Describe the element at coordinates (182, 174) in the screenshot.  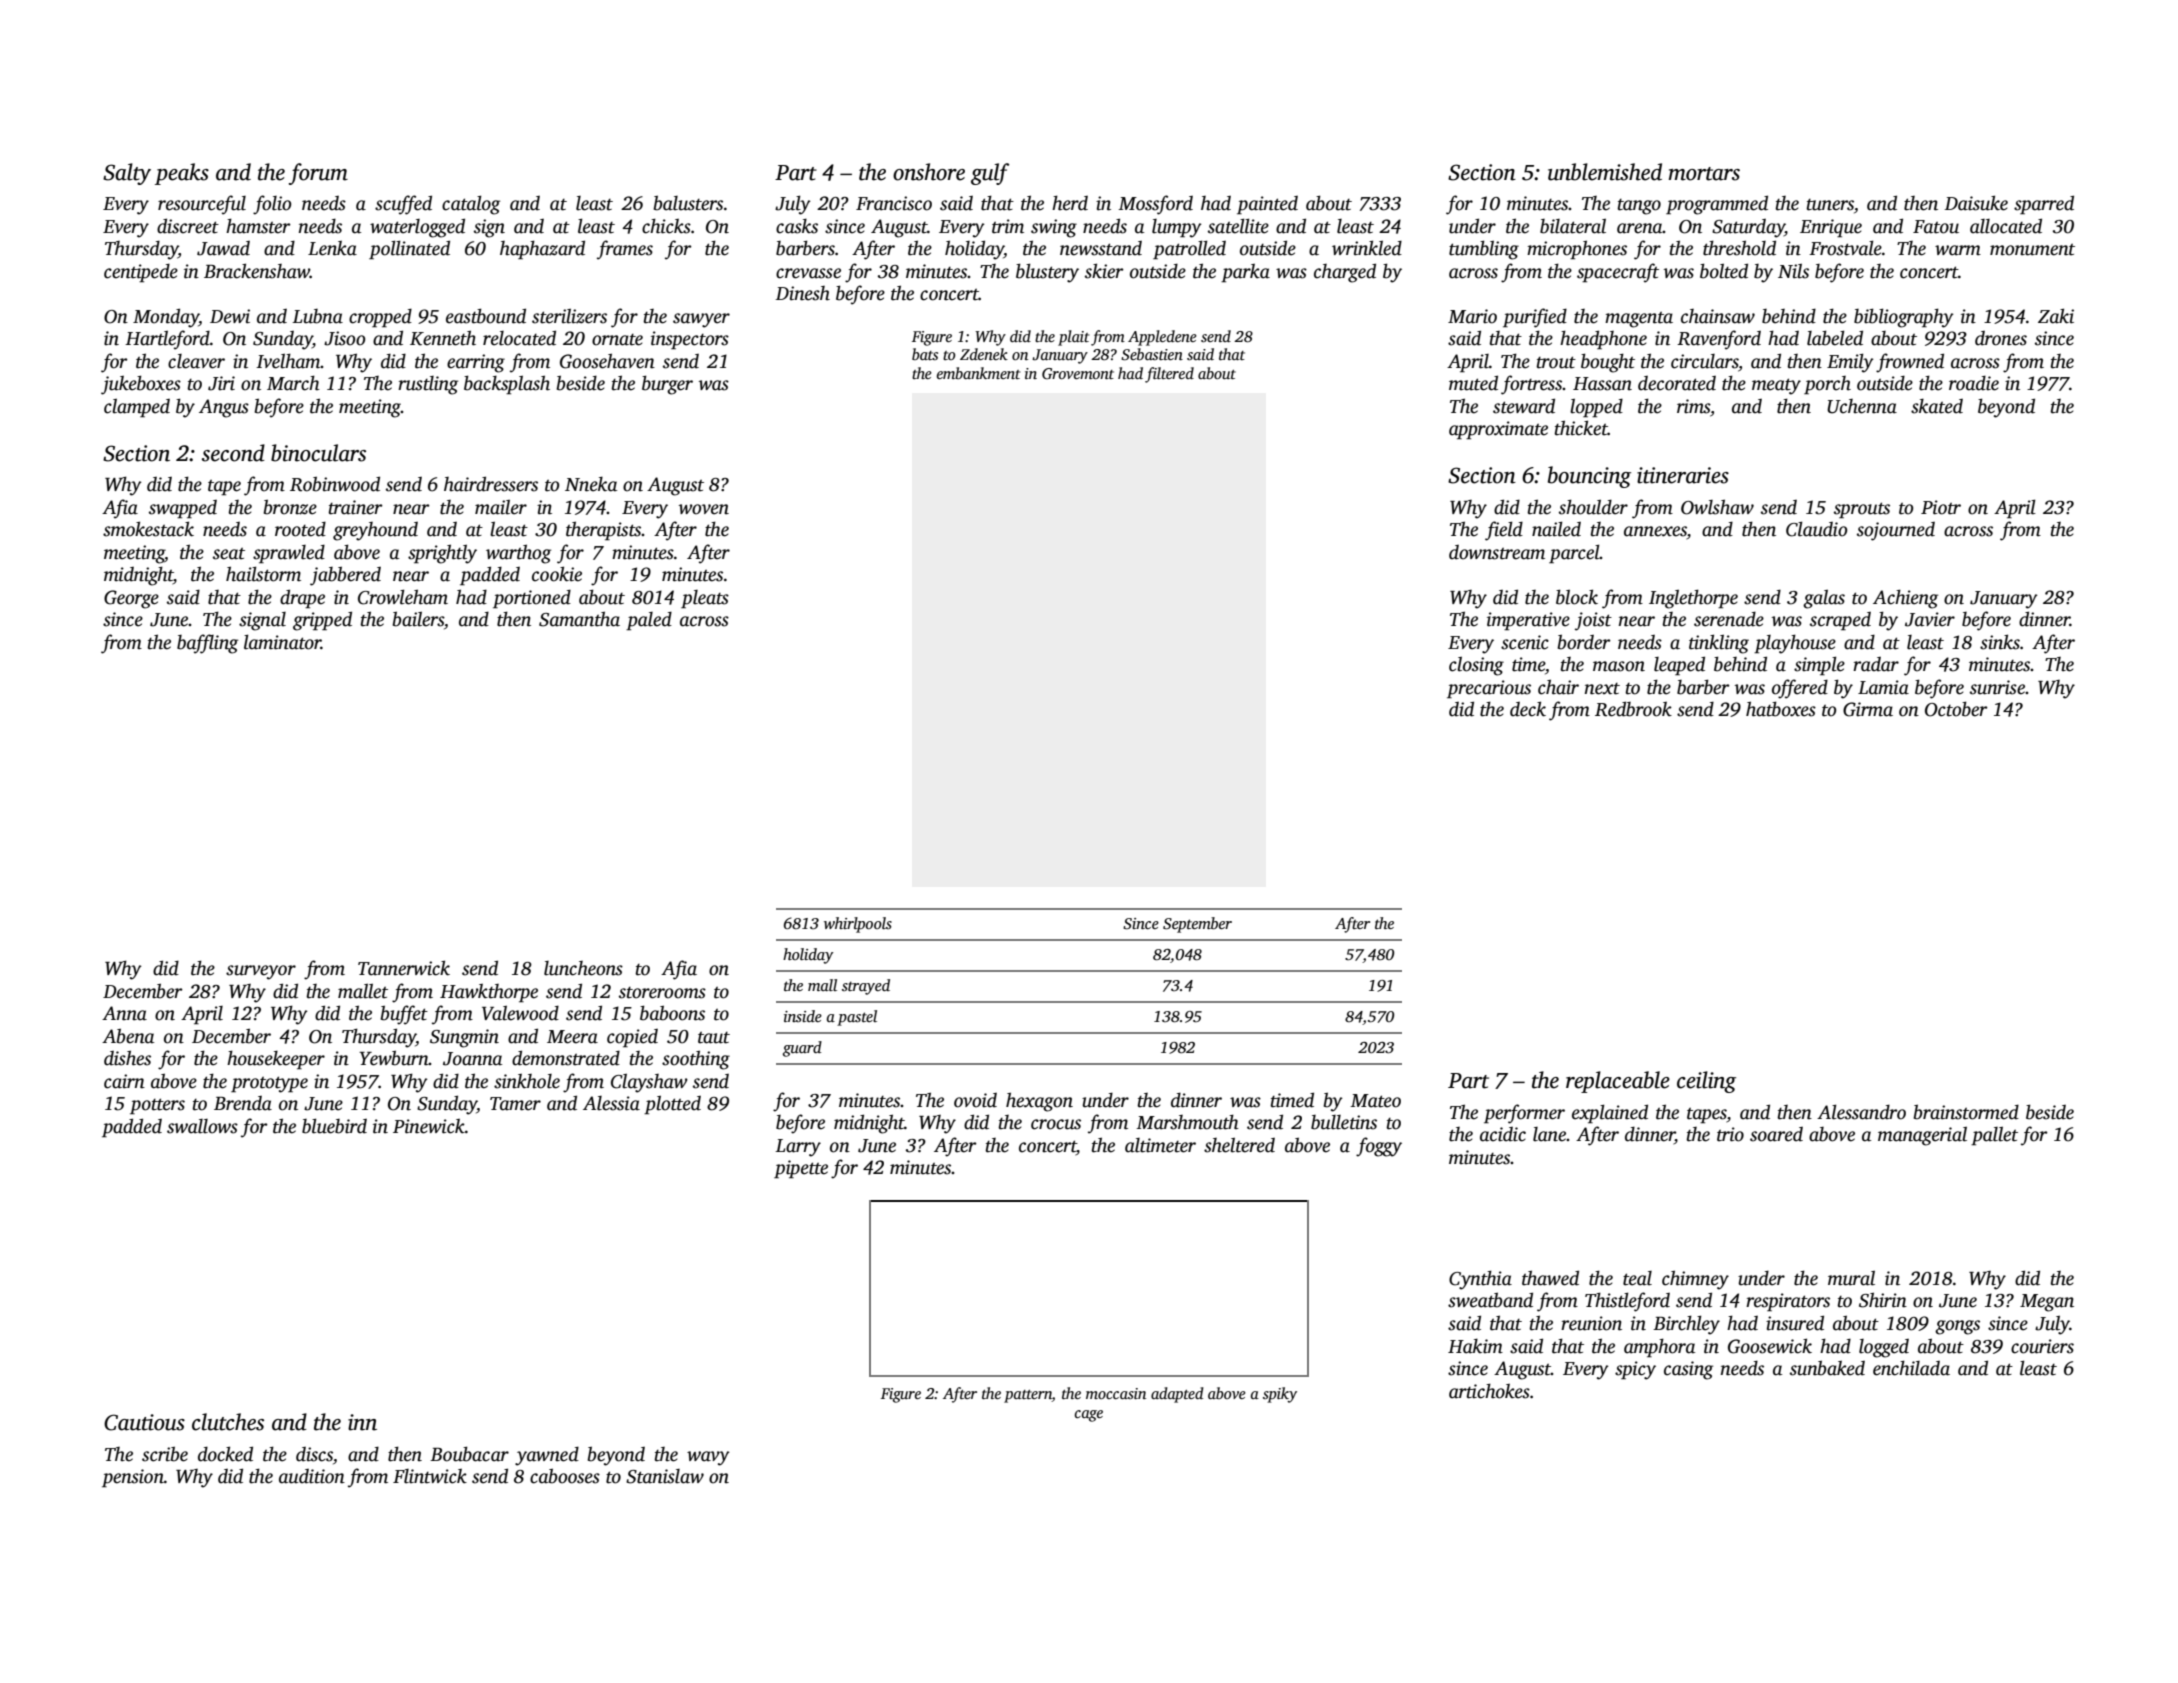
I see `peaks` at that location.
